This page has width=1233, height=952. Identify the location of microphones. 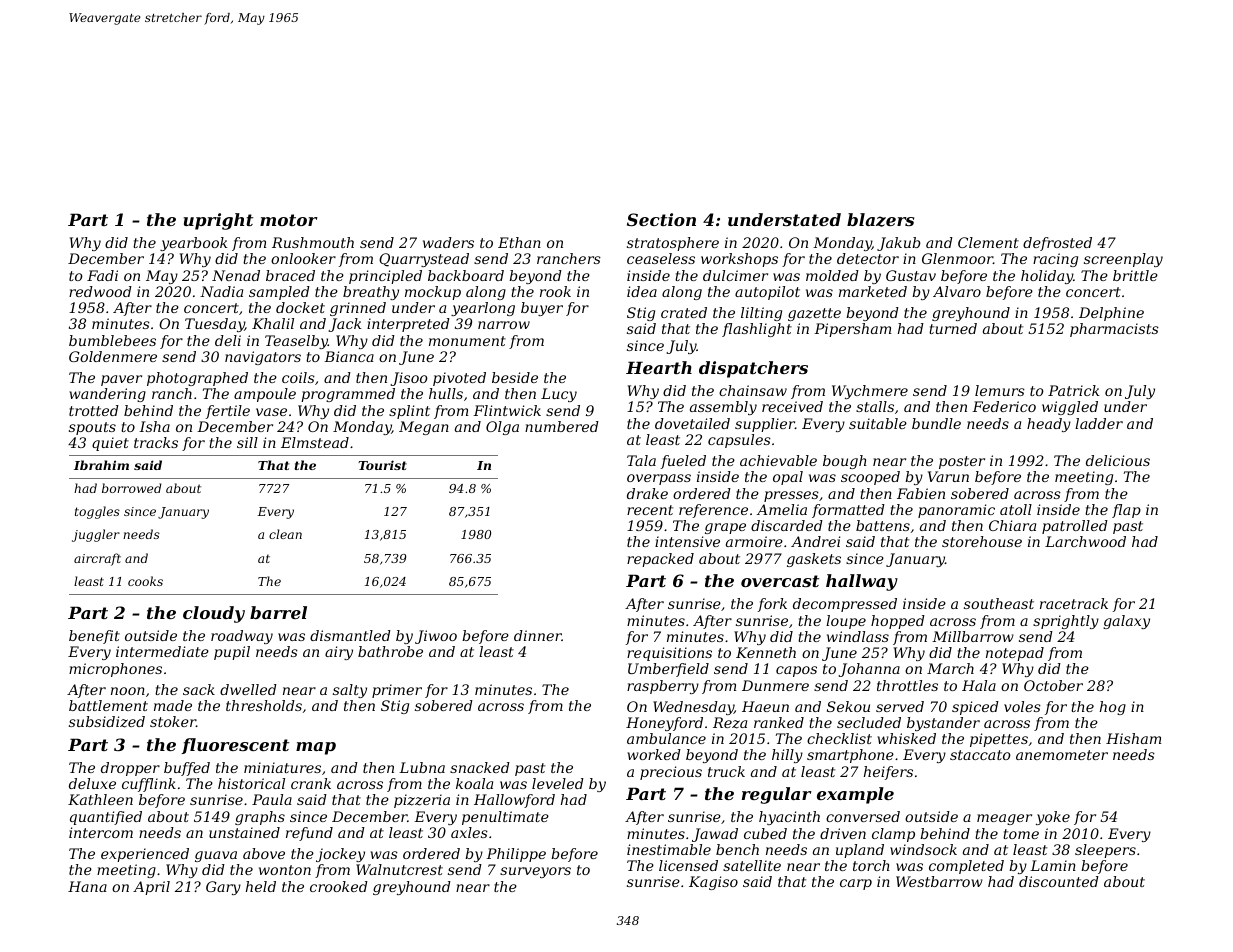
(115, 670).
